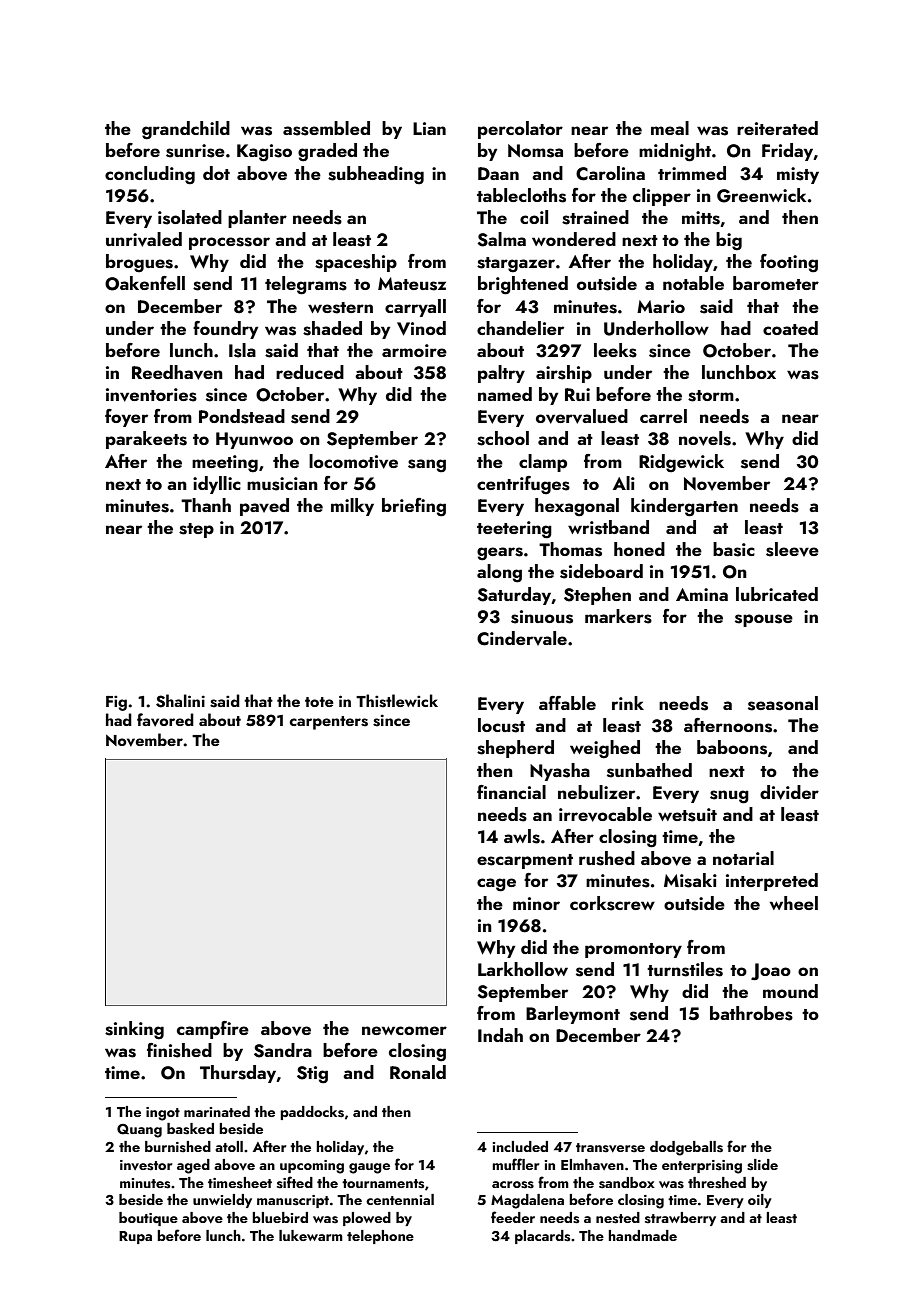  Describe the element at coordinates (222, 1201) in the page. I see `unwieldy` at that location.
